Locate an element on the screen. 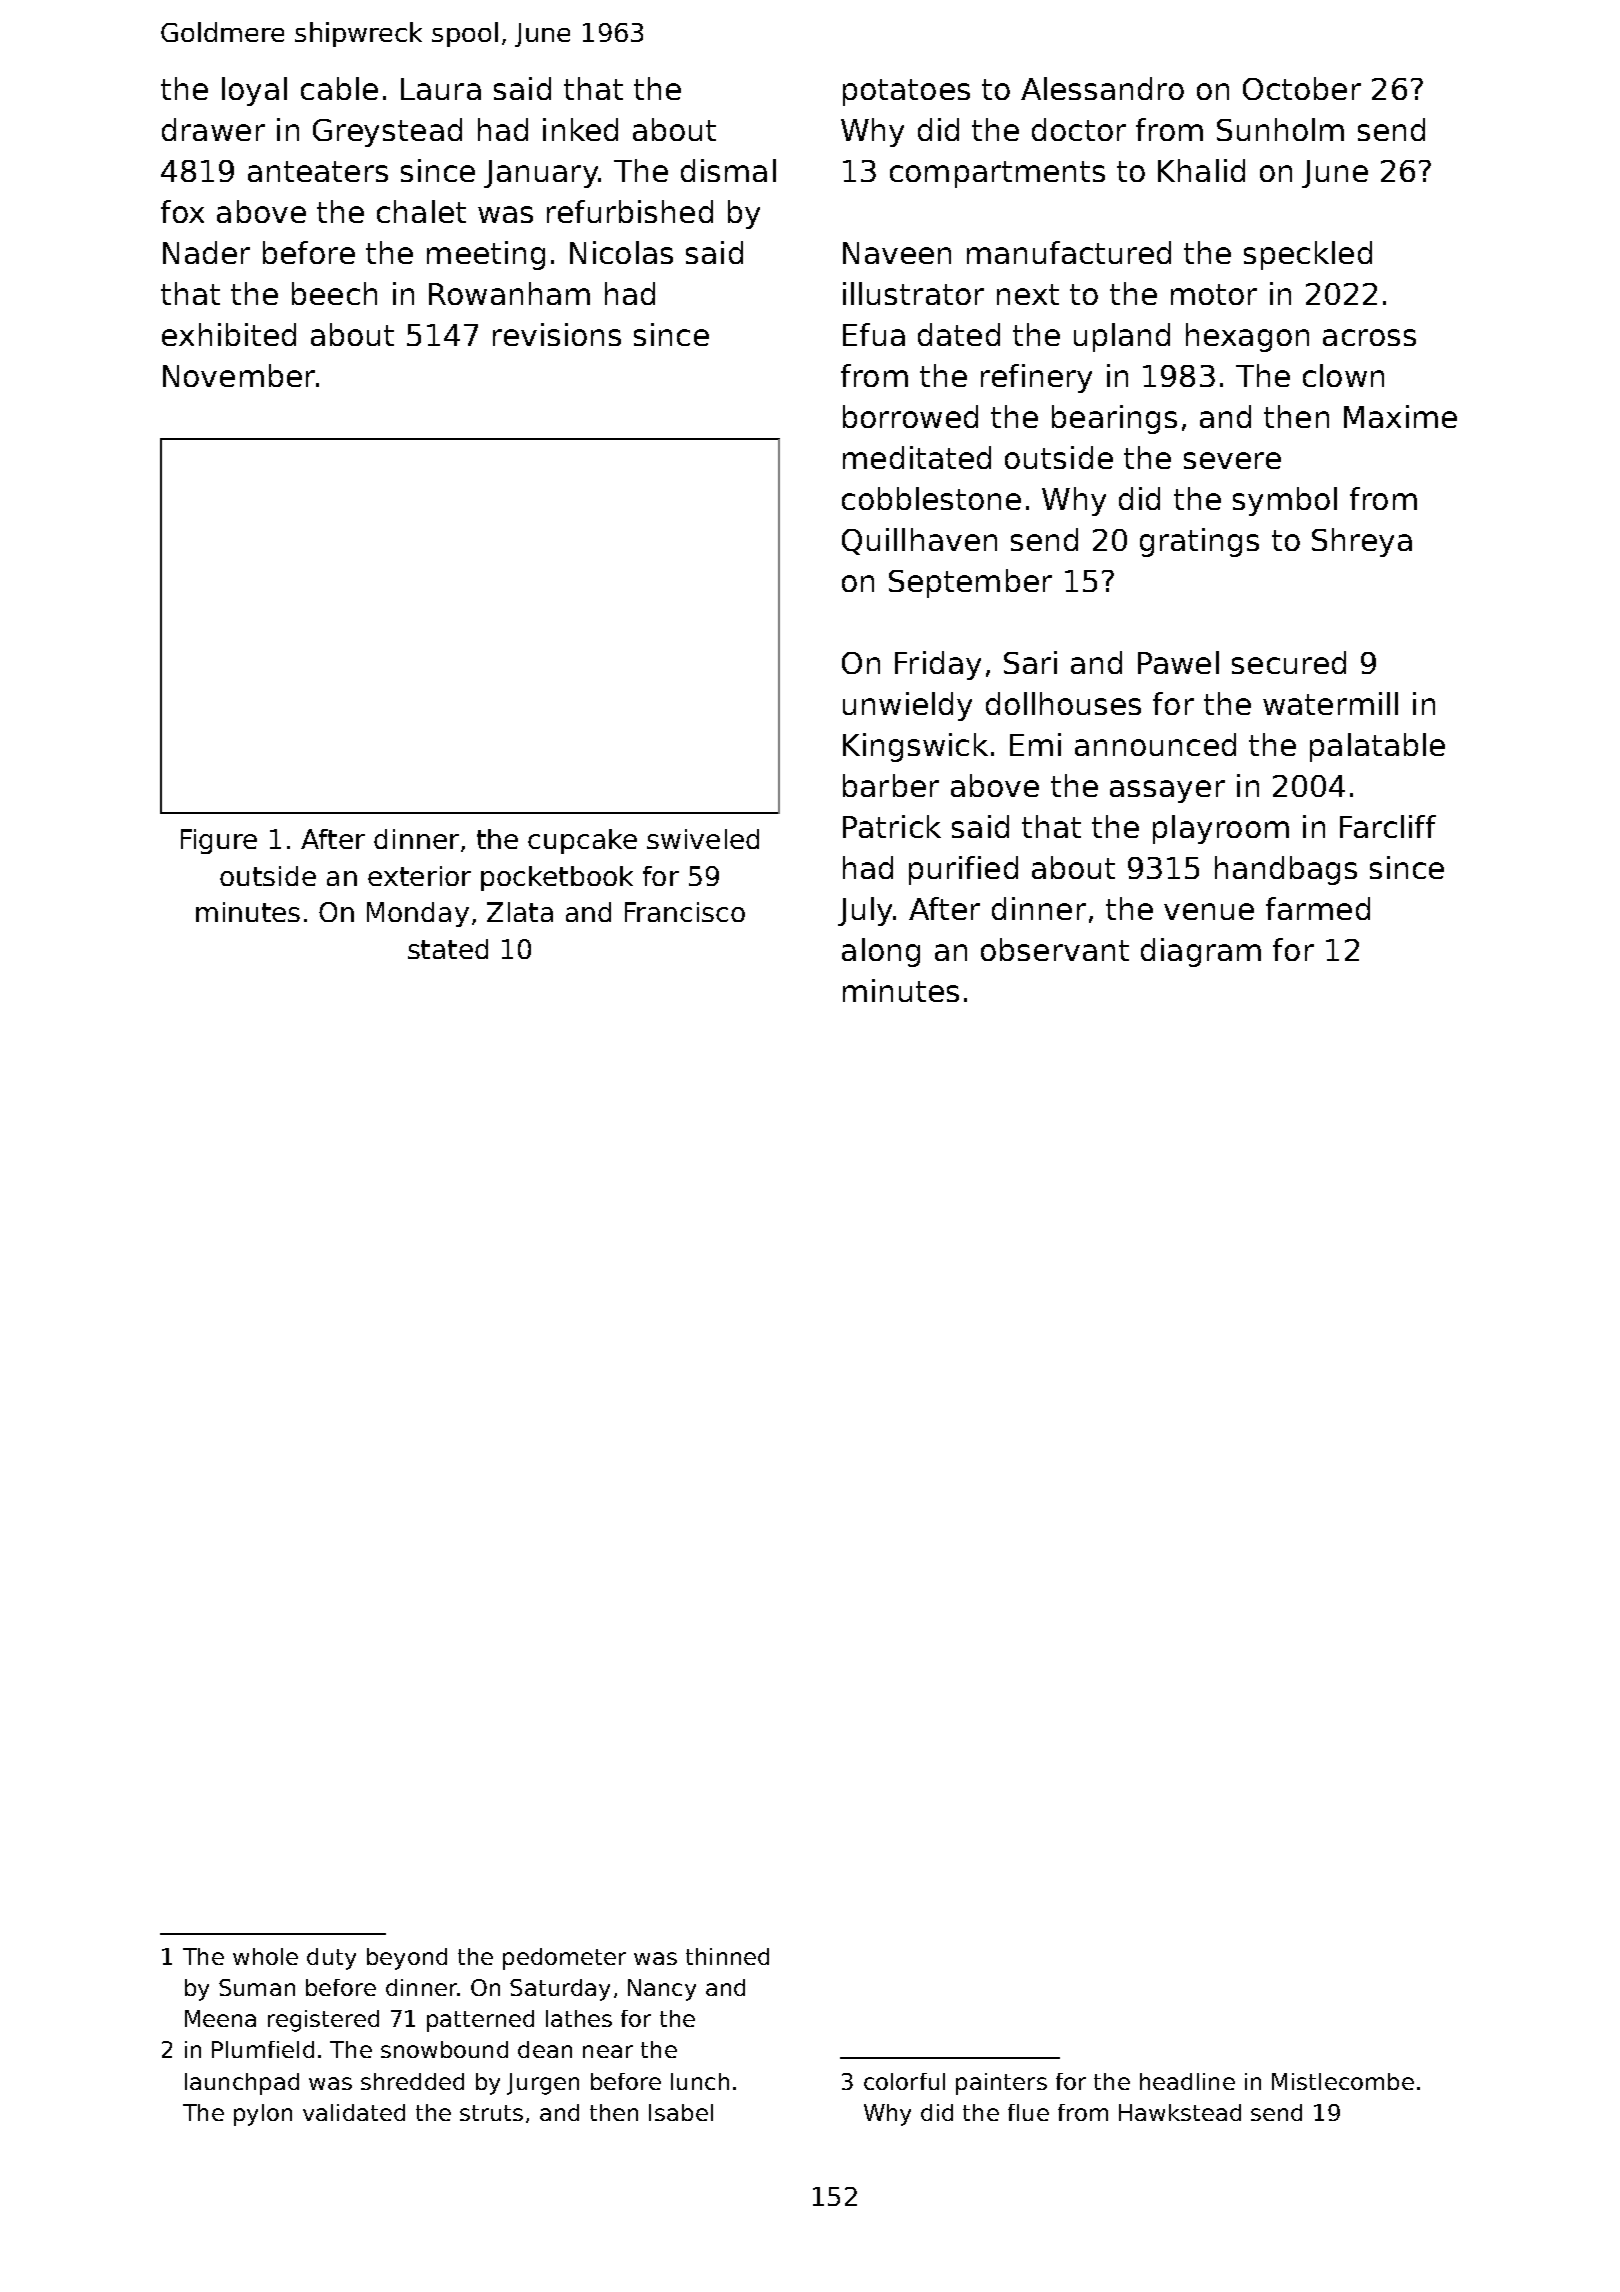 The width and height of the screenshot is (1620, 2292). Meena is located at coordinates (220, 2018).
